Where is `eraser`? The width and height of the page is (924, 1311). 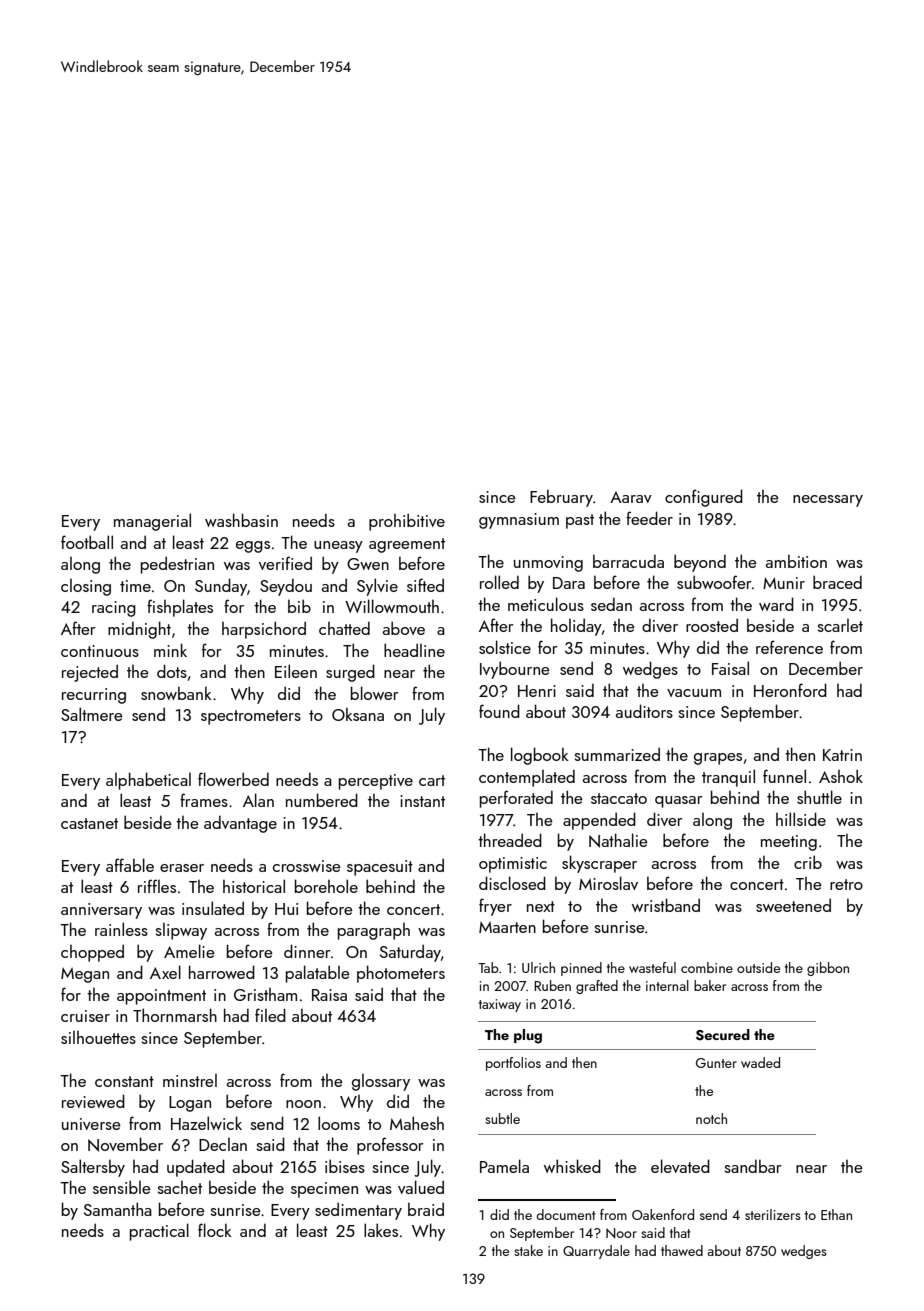 eraser is located at coordinates (182, 868).
